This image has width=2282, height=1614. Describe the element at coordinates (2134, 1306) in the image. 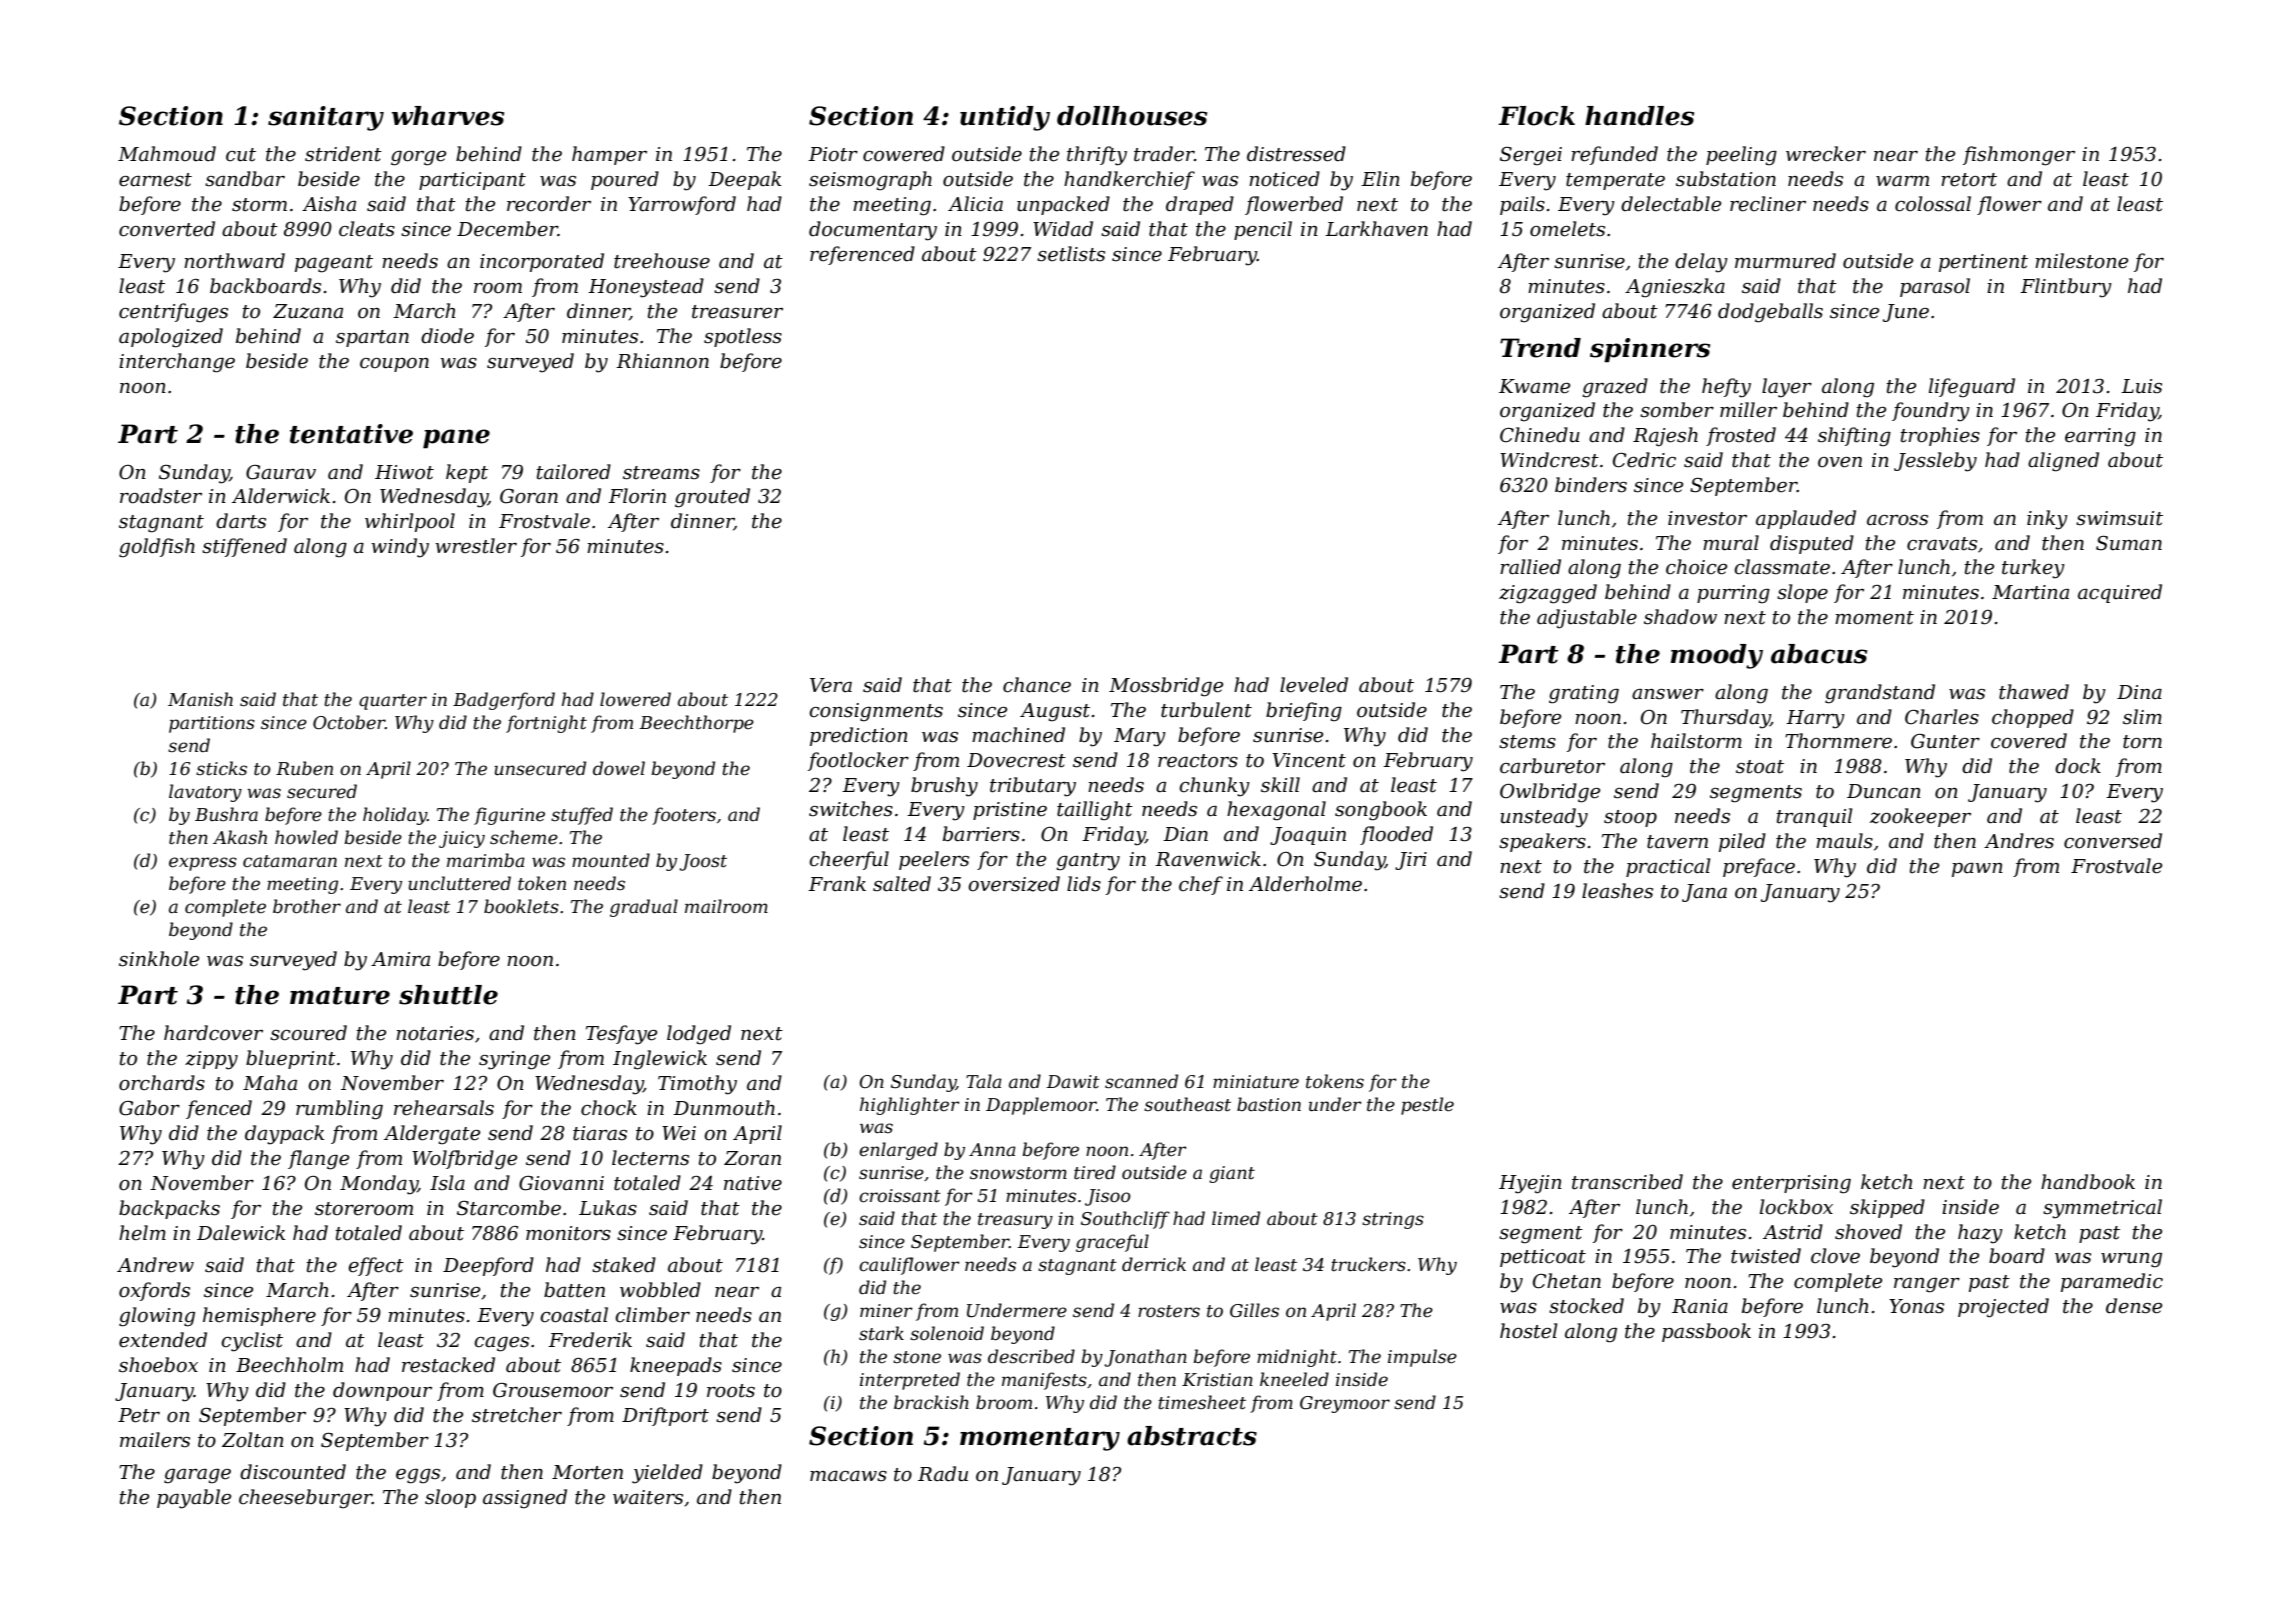

I see `dense` at that location.
